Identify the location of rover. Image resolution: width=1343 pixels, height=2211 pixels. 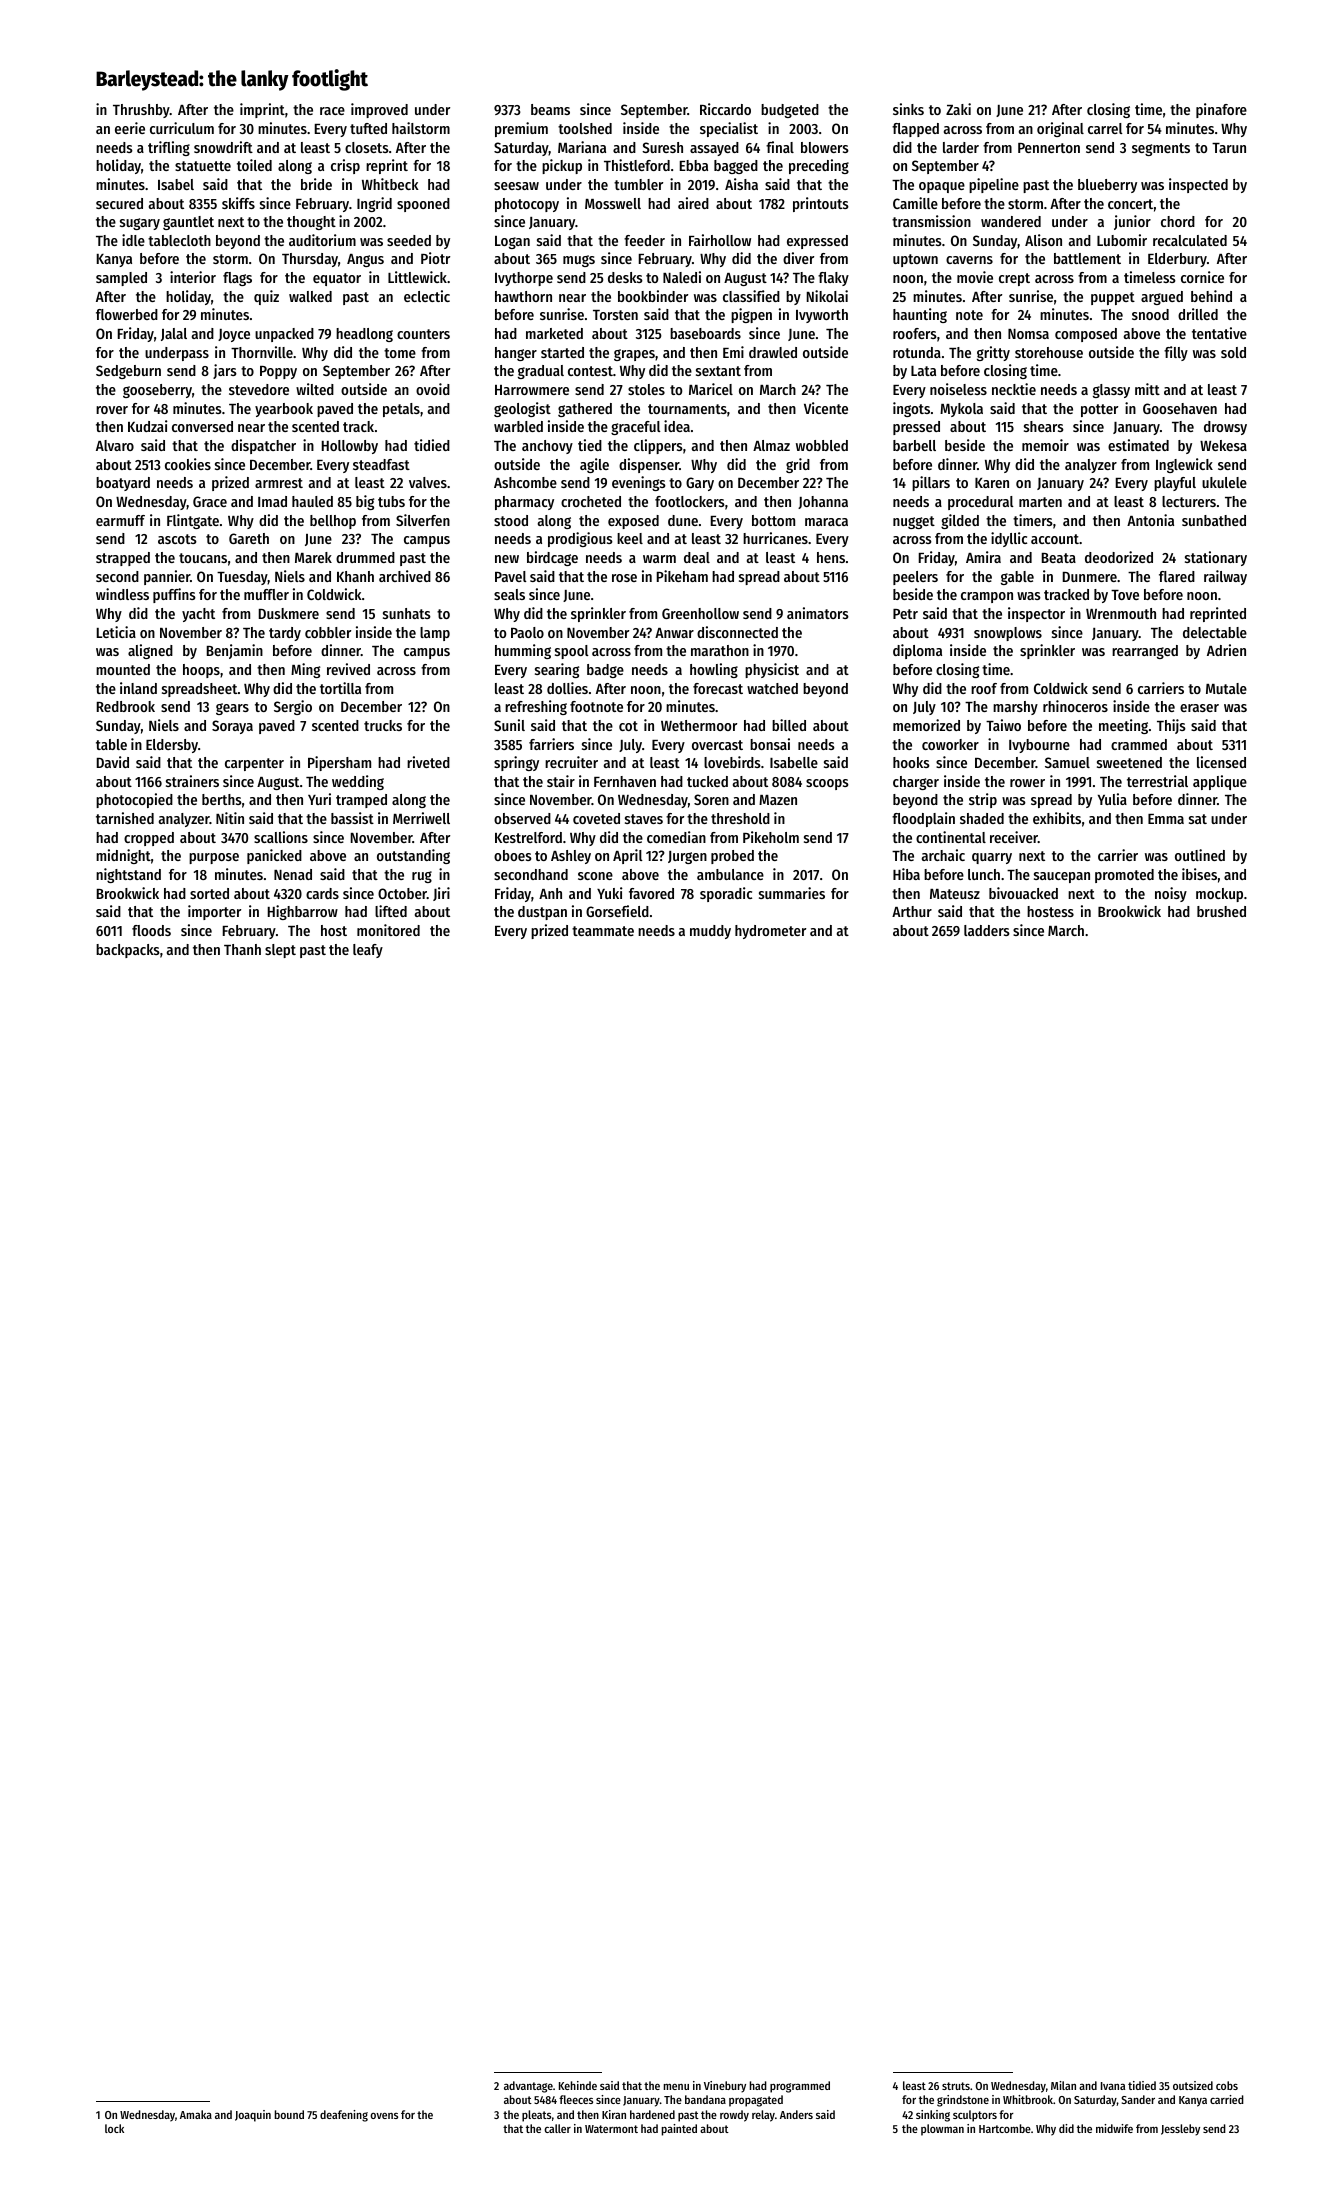
(112, 410).
